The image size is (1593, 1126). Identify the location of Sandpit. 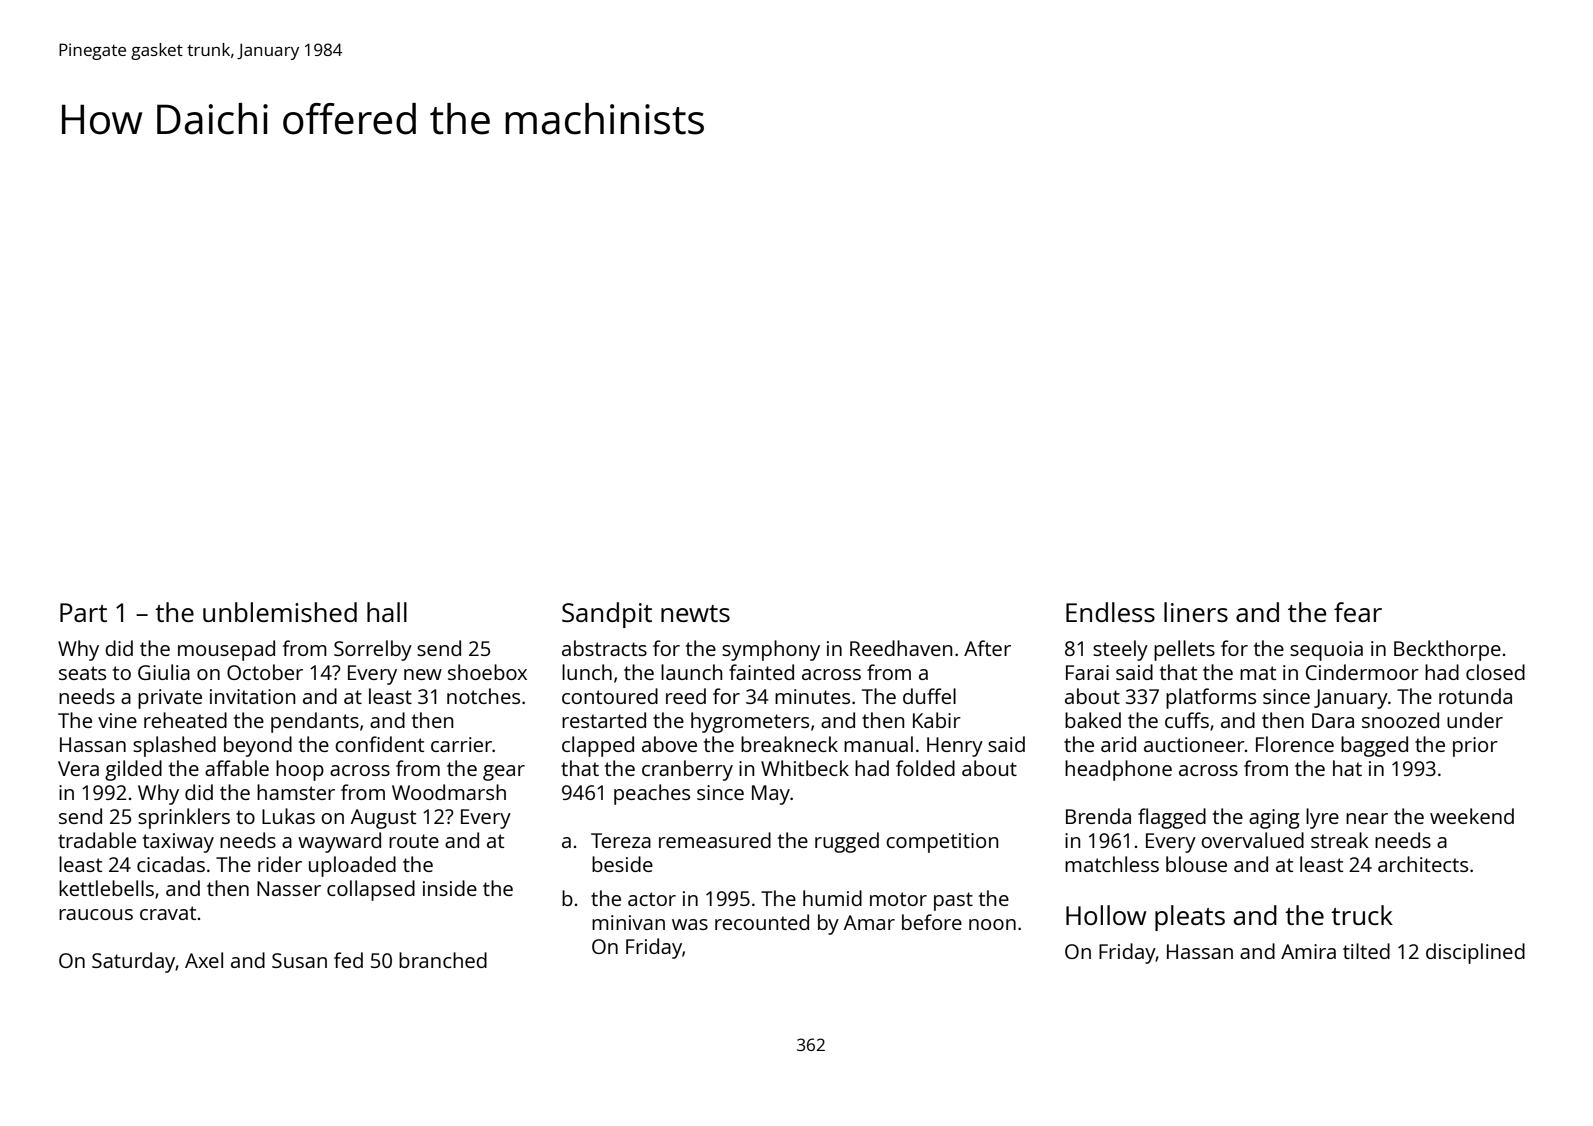
(607, 615).
